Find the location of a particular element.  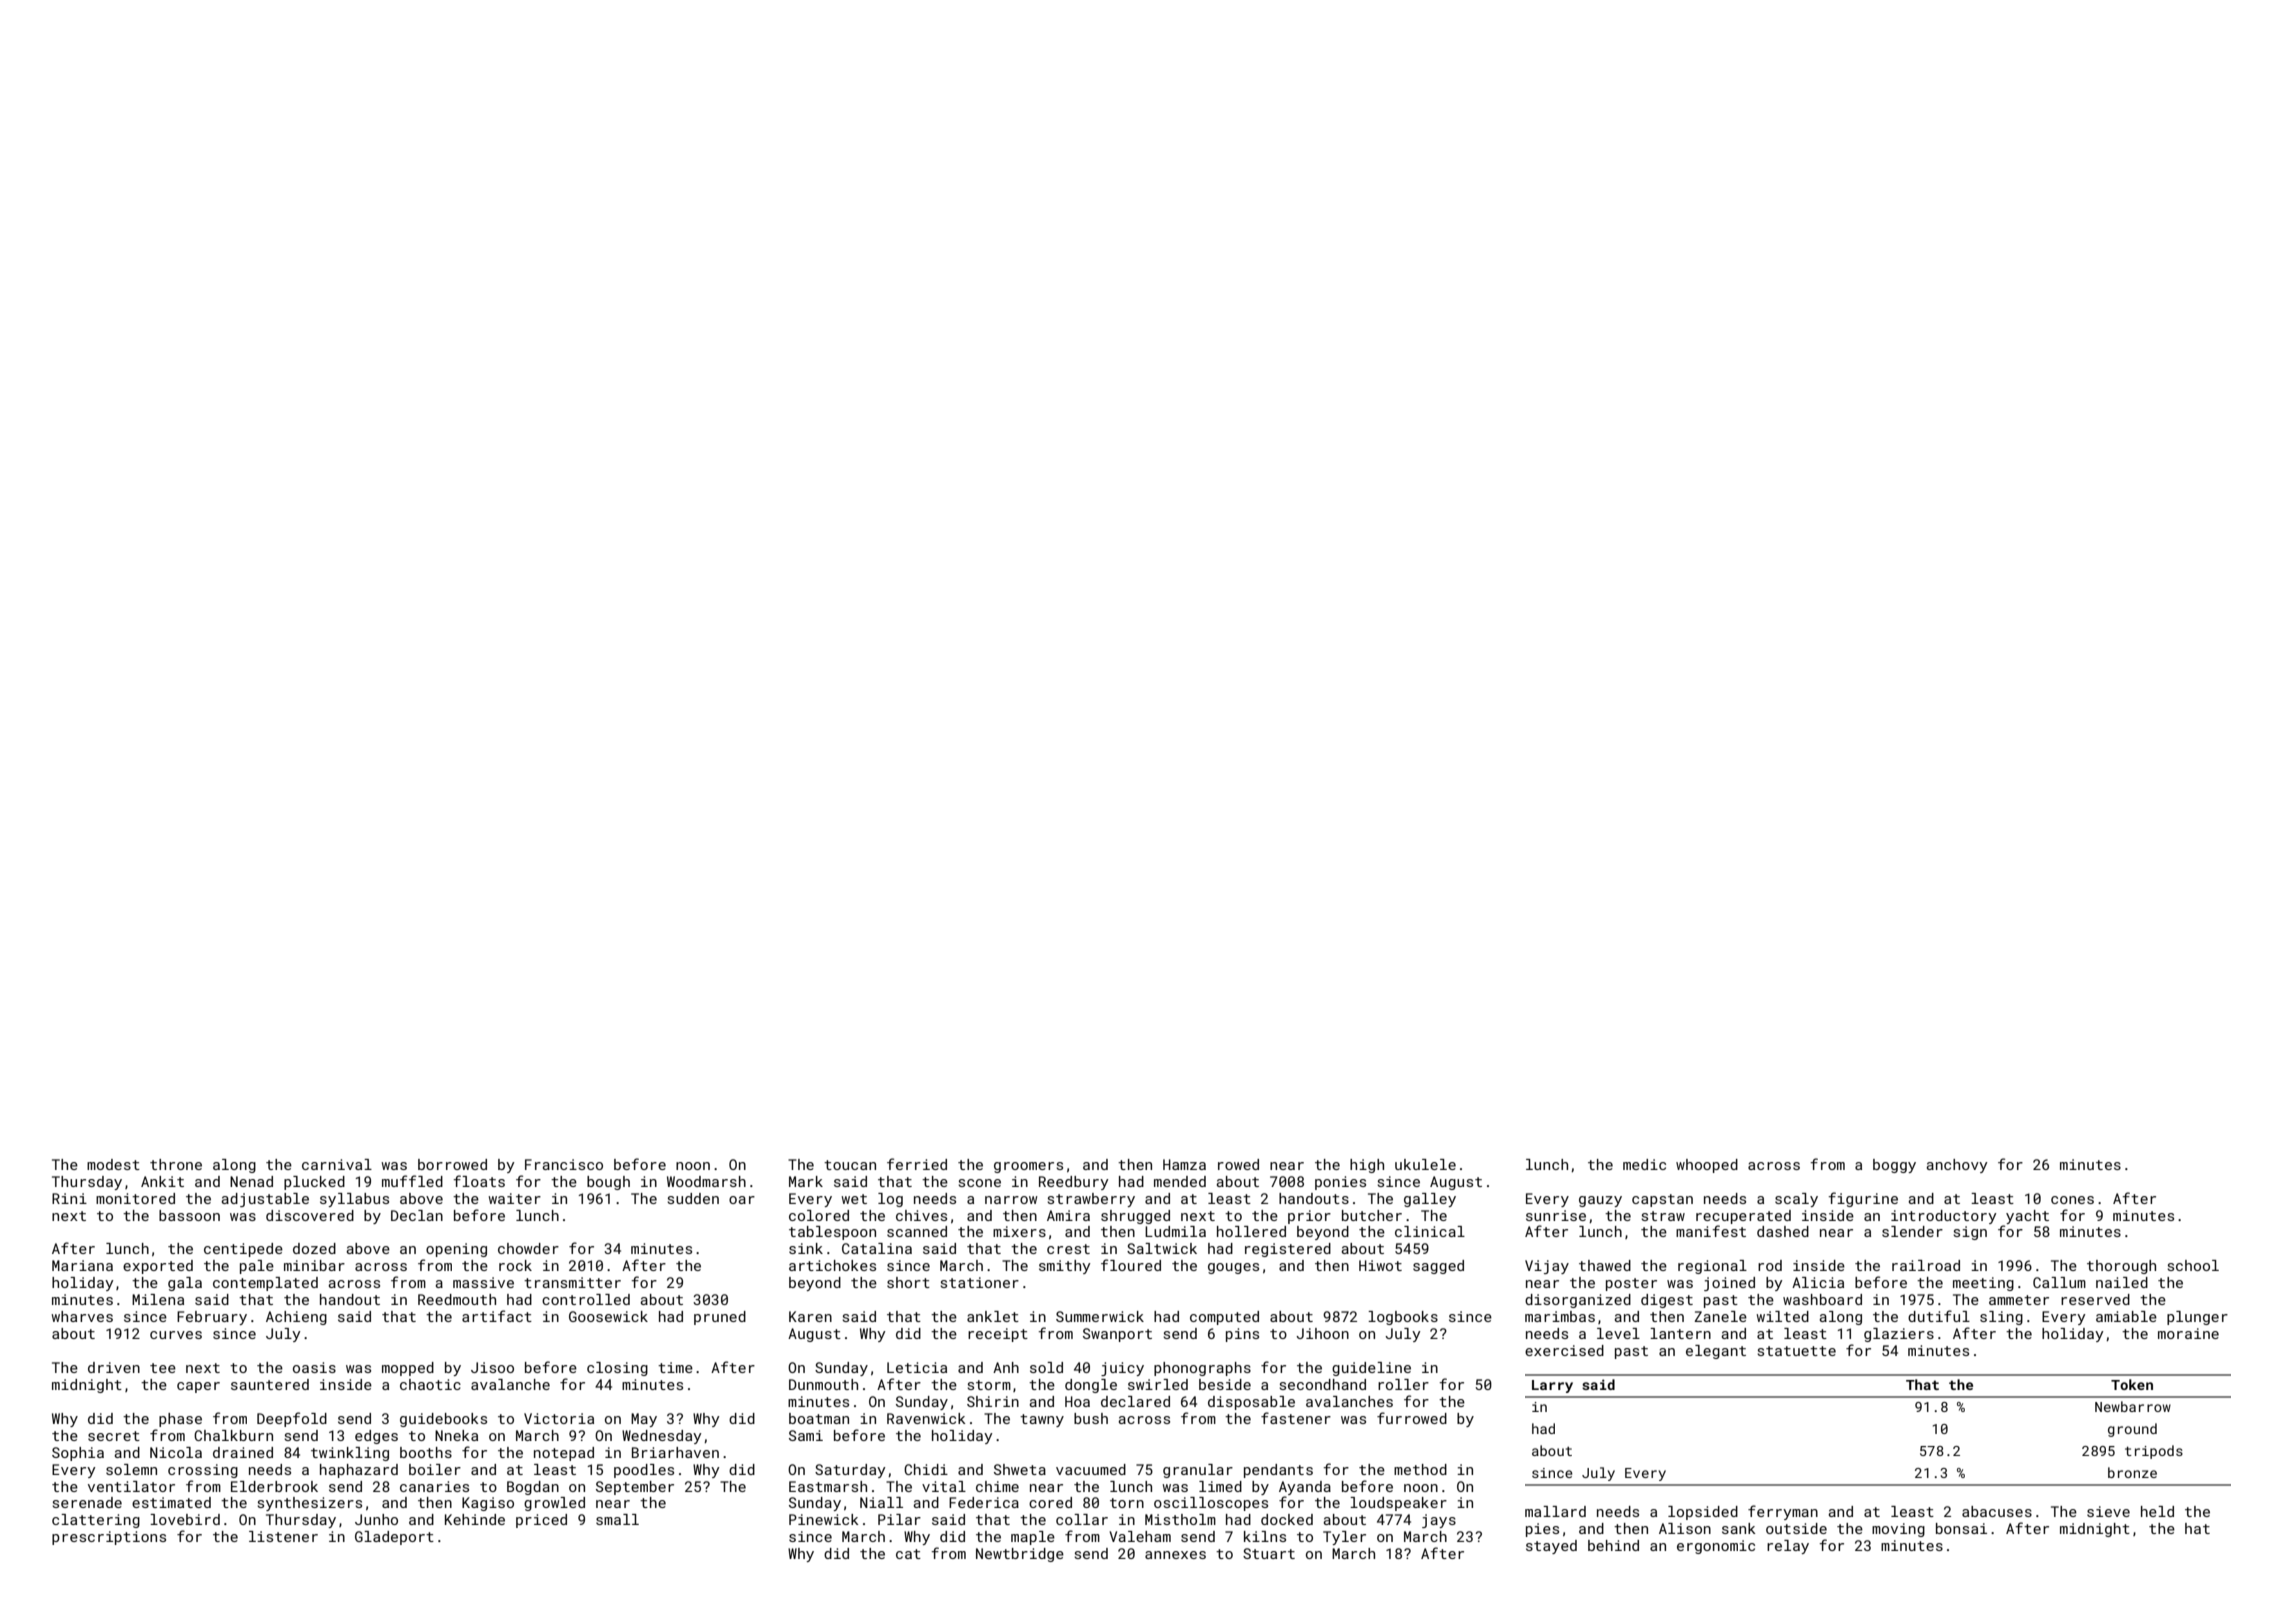

bush is located at coordinates (1091, 1418).
